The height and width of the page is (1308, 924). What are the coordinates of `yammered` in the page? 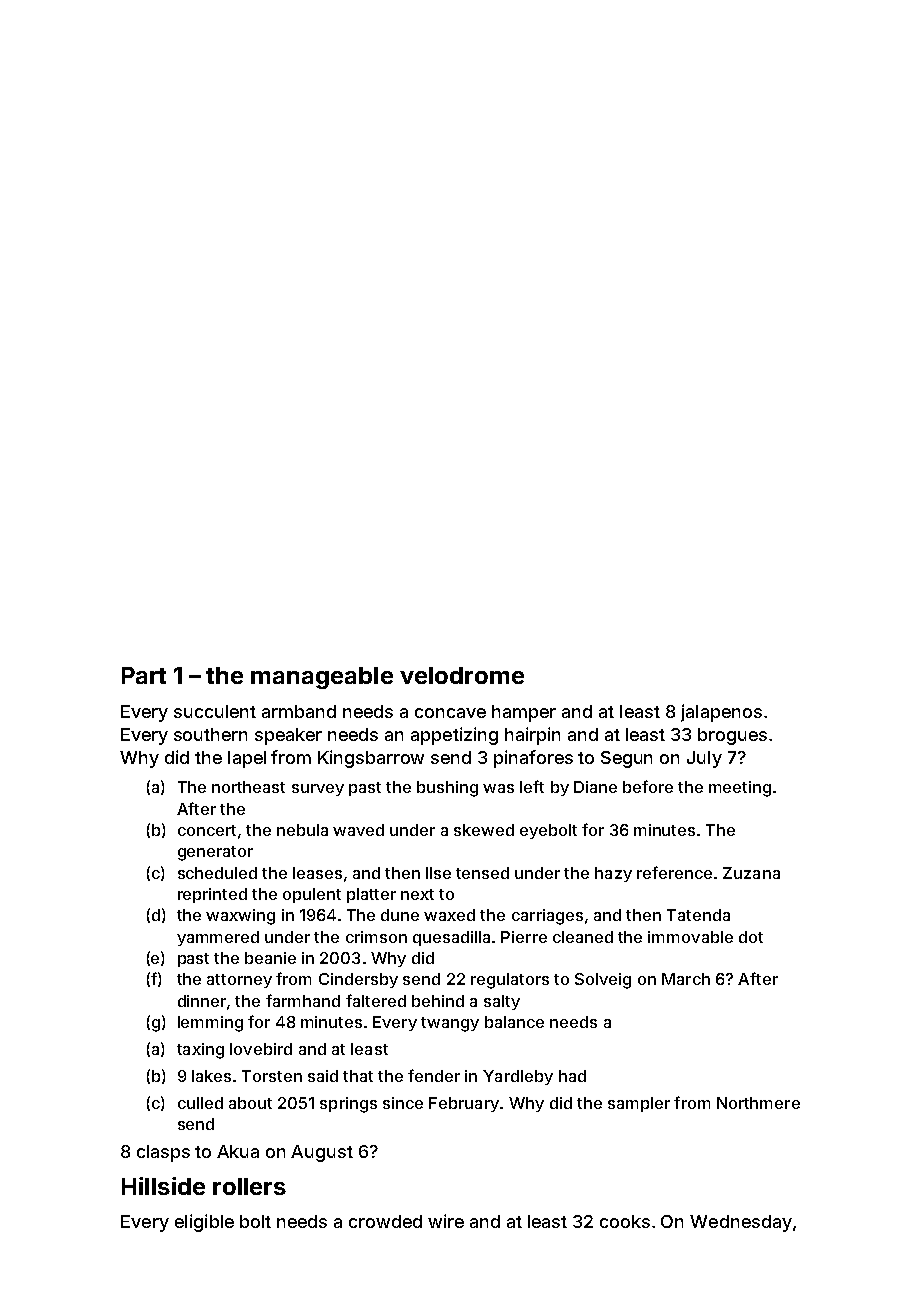 It's located at (218, 938).
